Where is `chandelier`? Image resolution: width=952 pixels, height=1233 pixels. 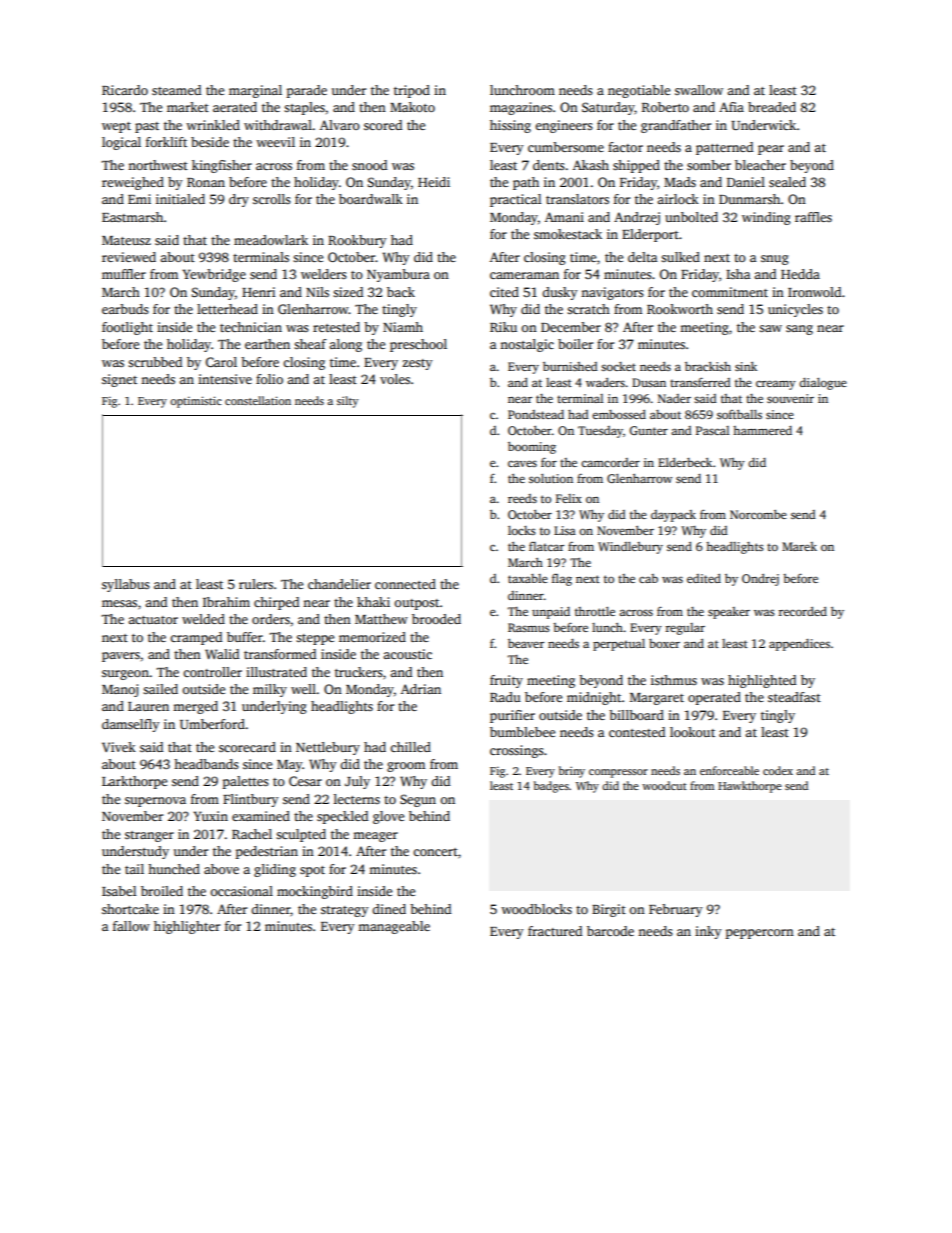
chandelier is located at coordinates (339, 584).
